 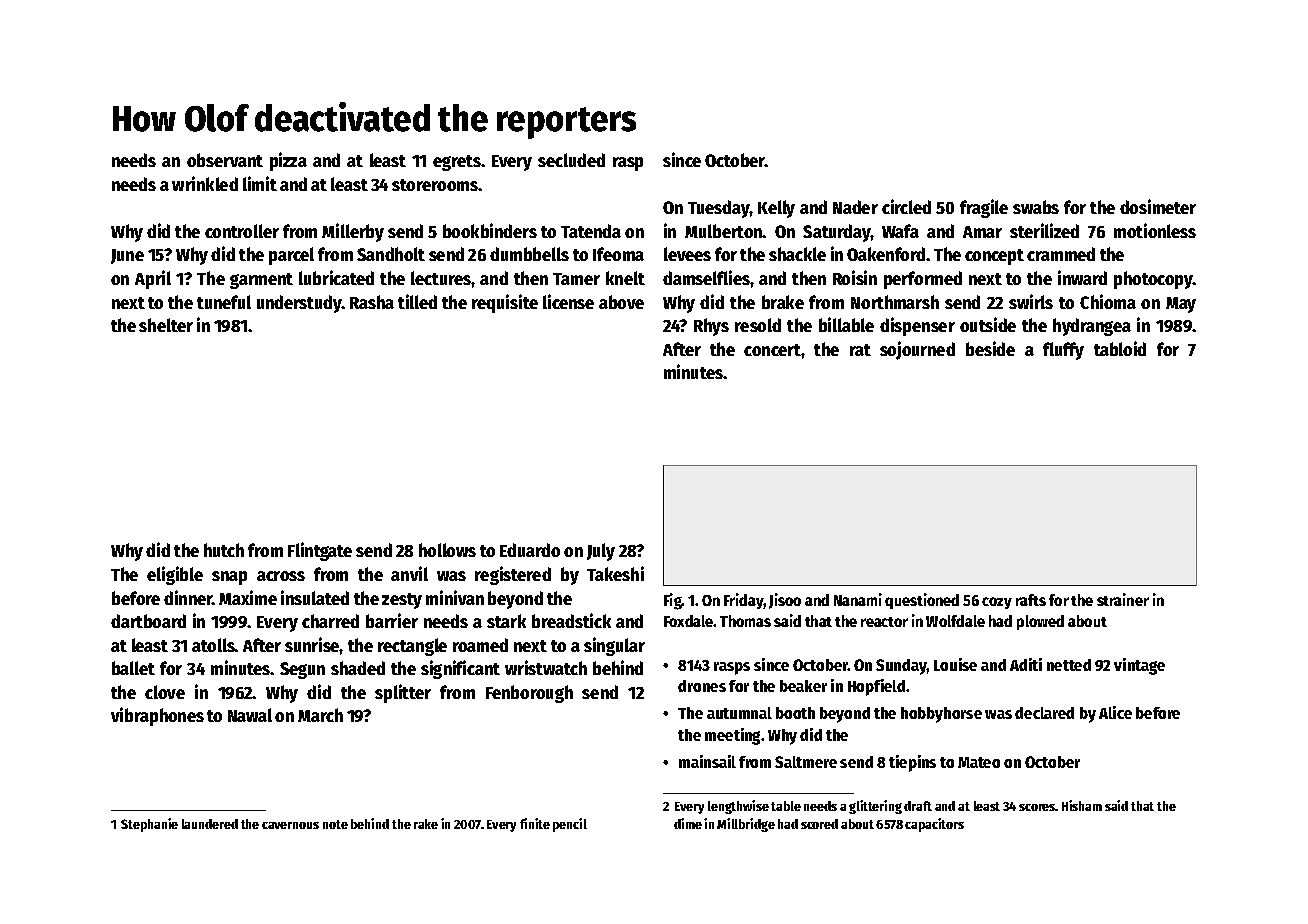 I want to click on rat, so click(x=860, y=350).
